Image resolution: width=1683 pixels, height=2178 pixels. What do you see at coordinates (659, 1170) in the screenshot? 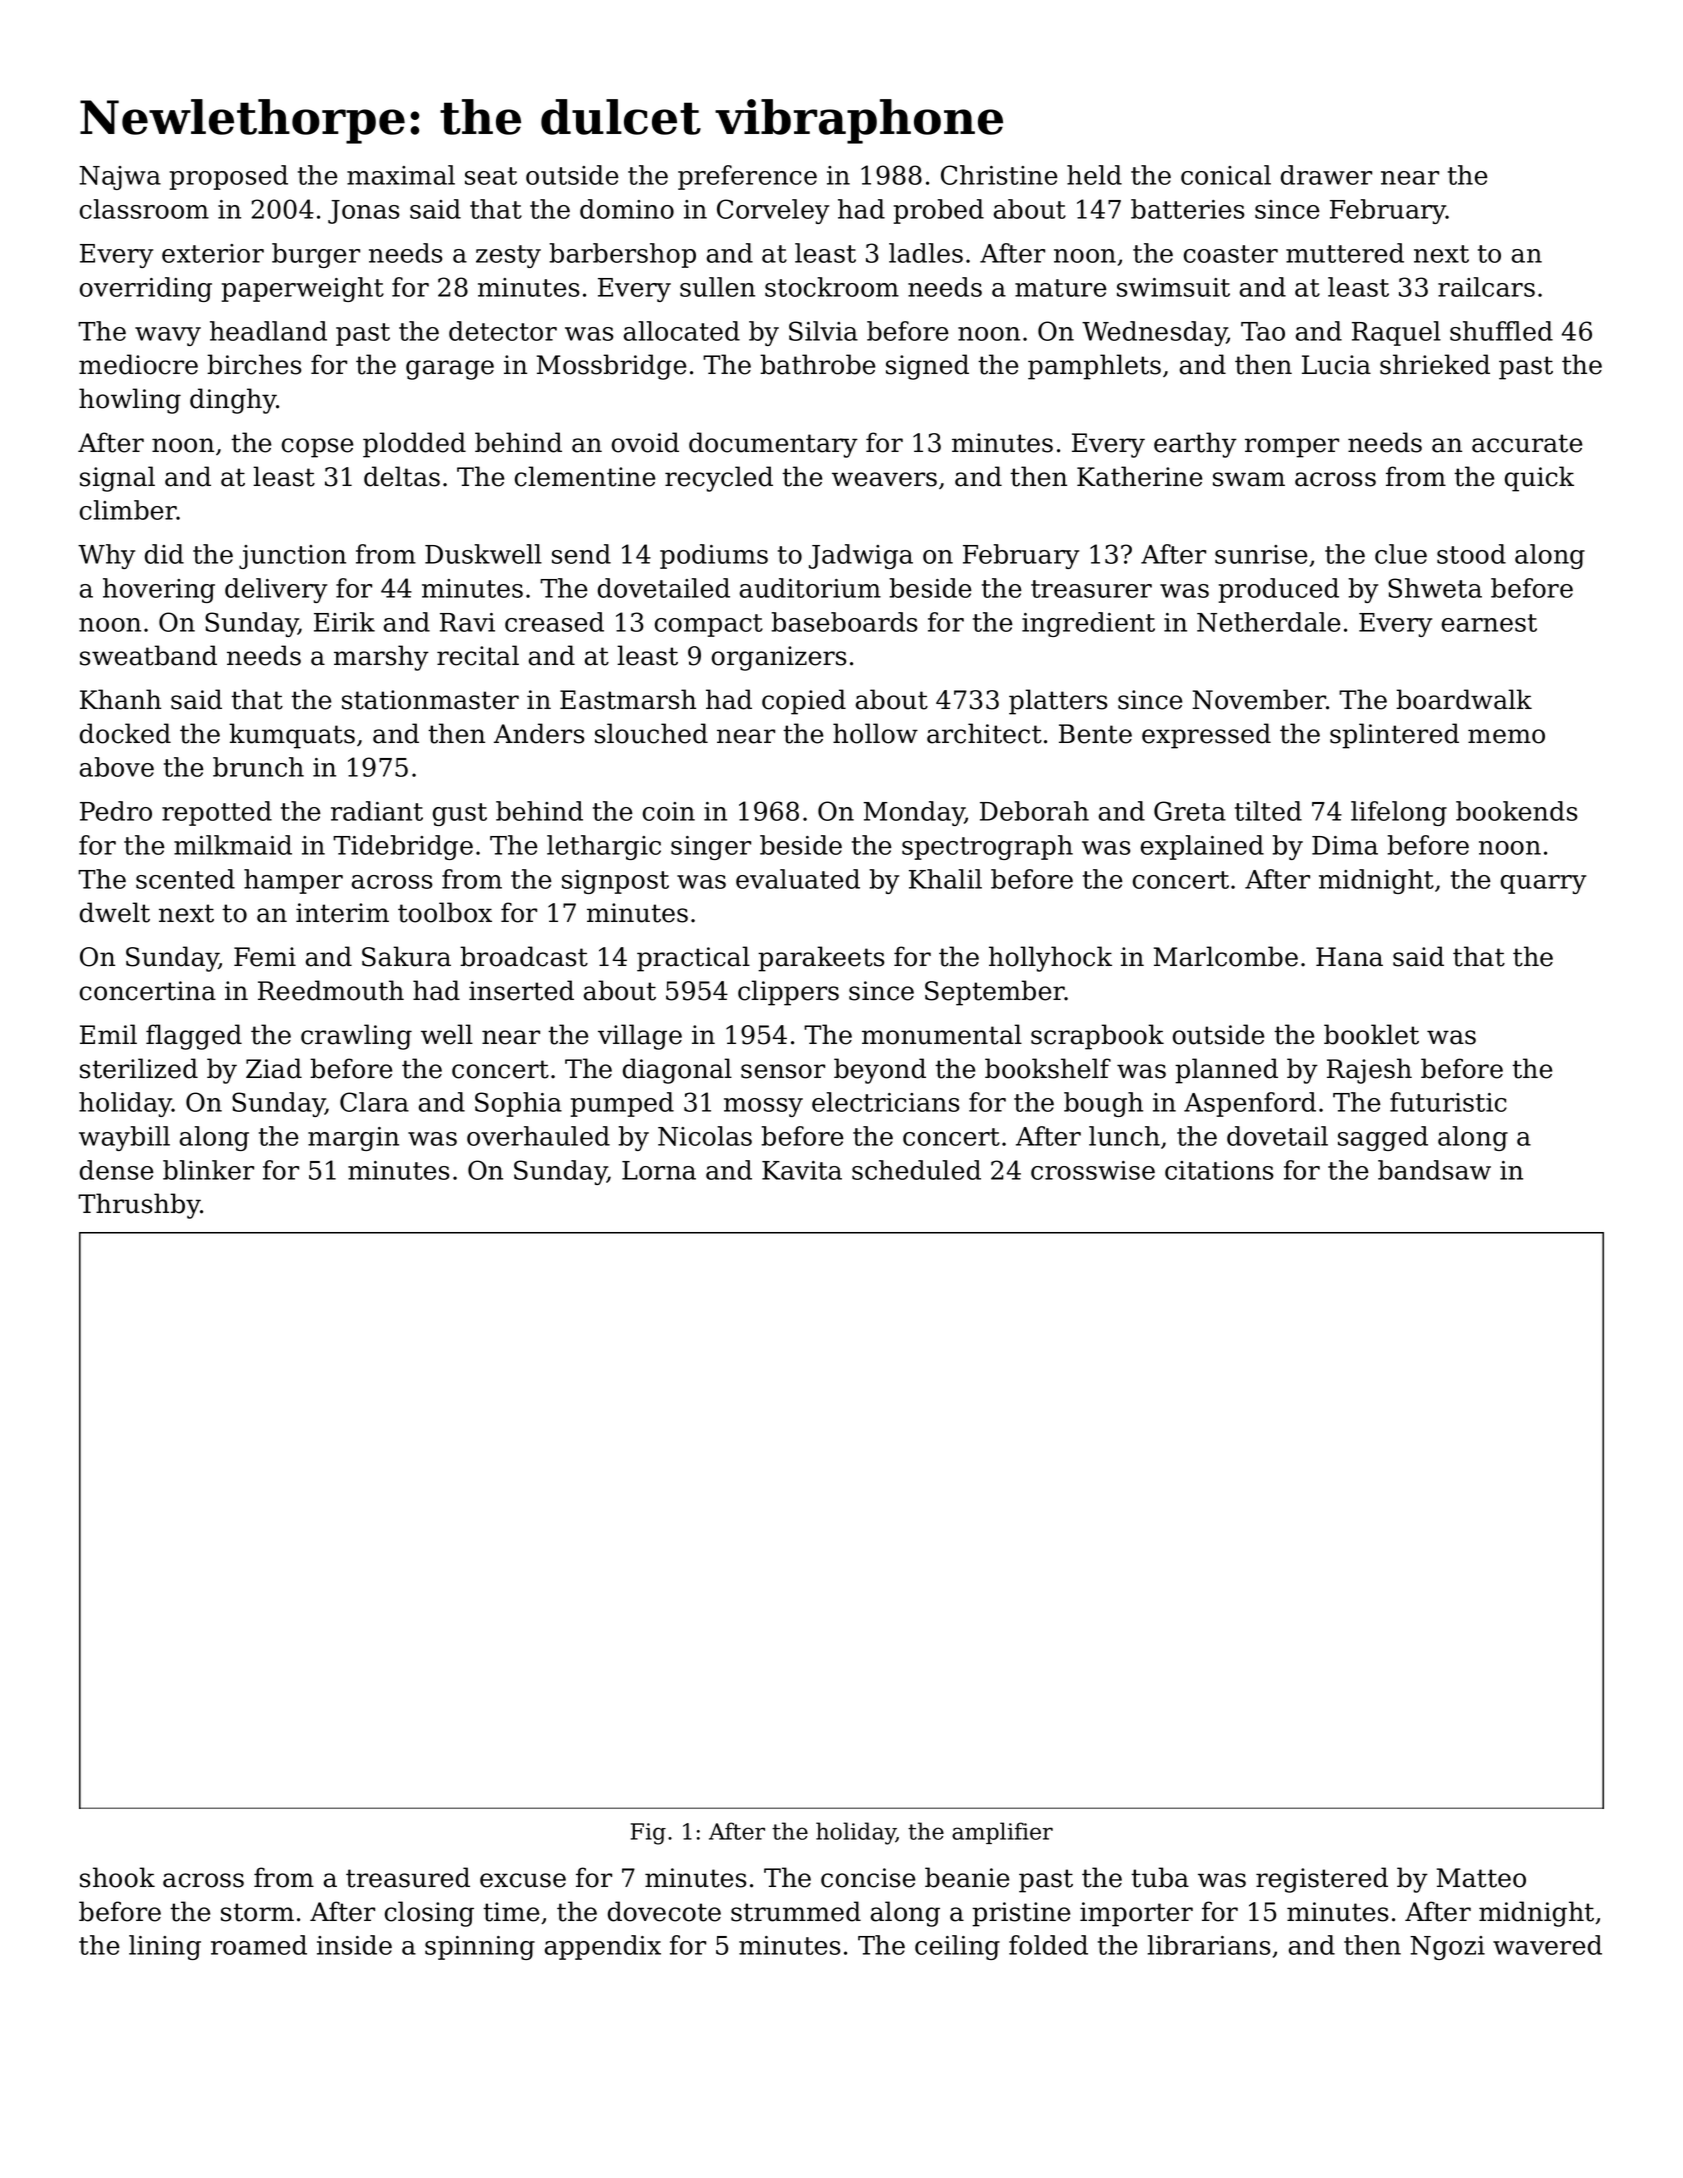
I see `Lorna` at bounding box center [659, 1170].
